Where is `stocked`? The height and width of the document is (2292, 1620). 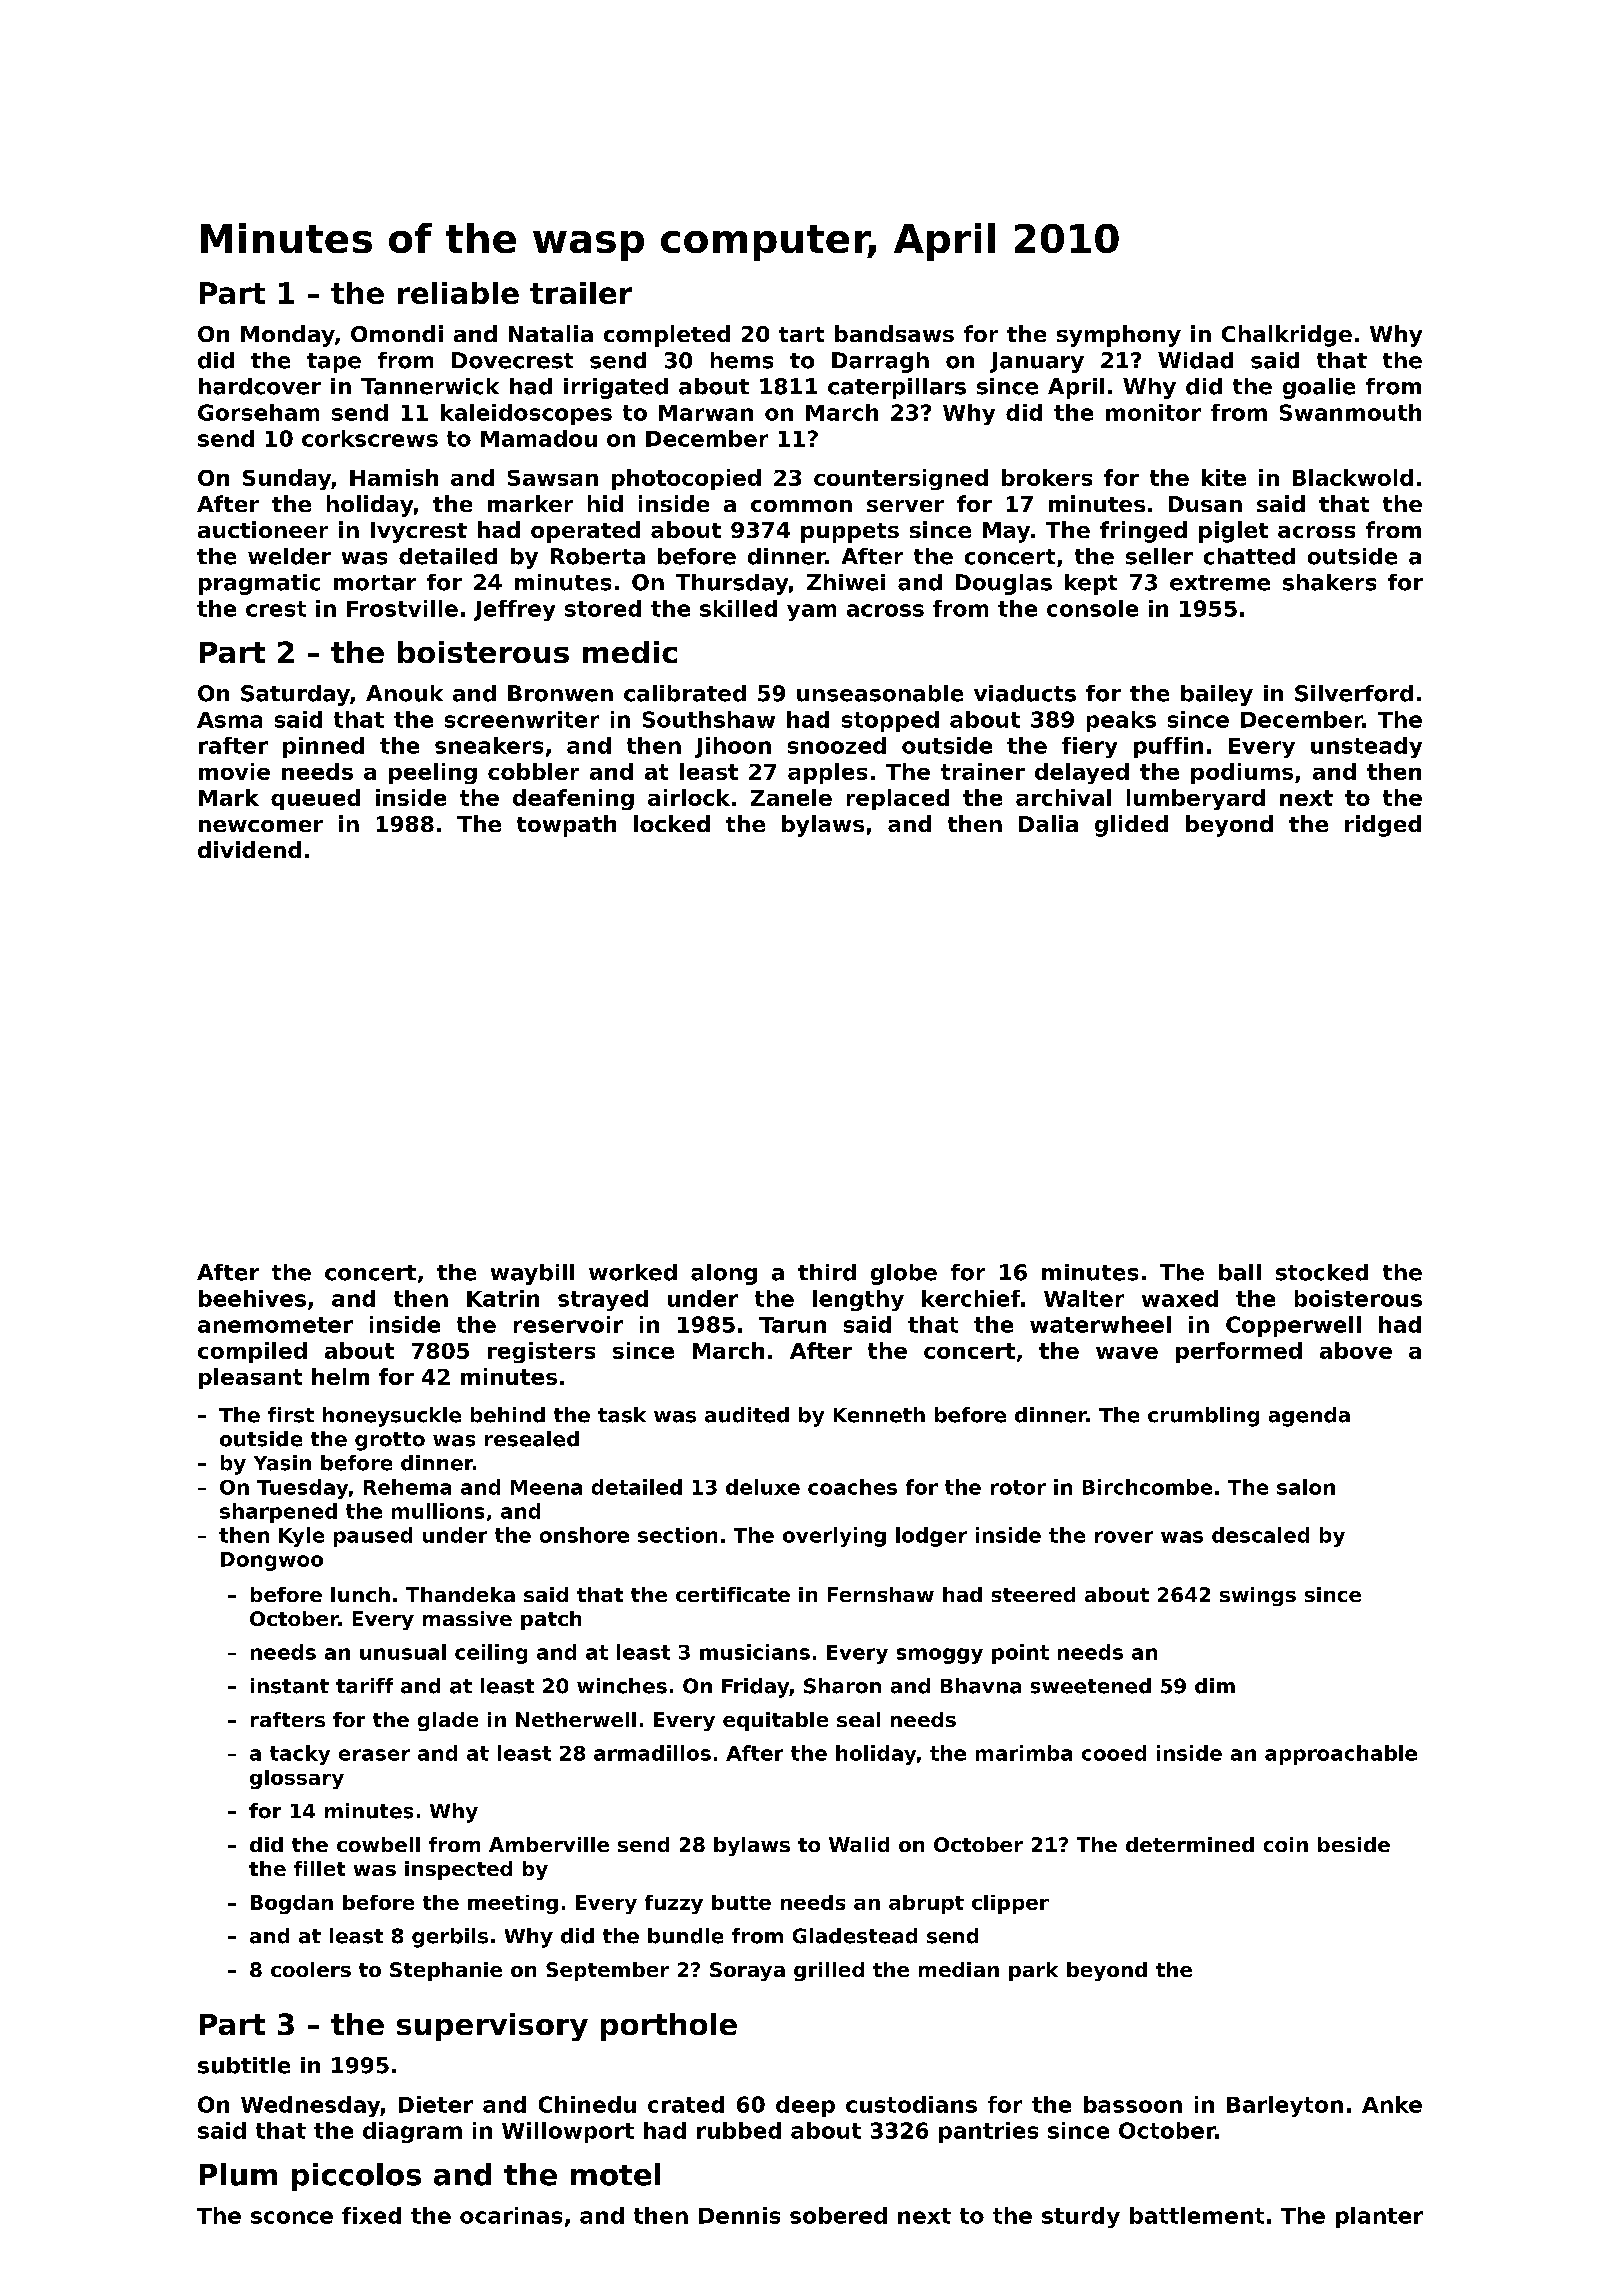
stocked is located at coordinates (1322, 1272).
